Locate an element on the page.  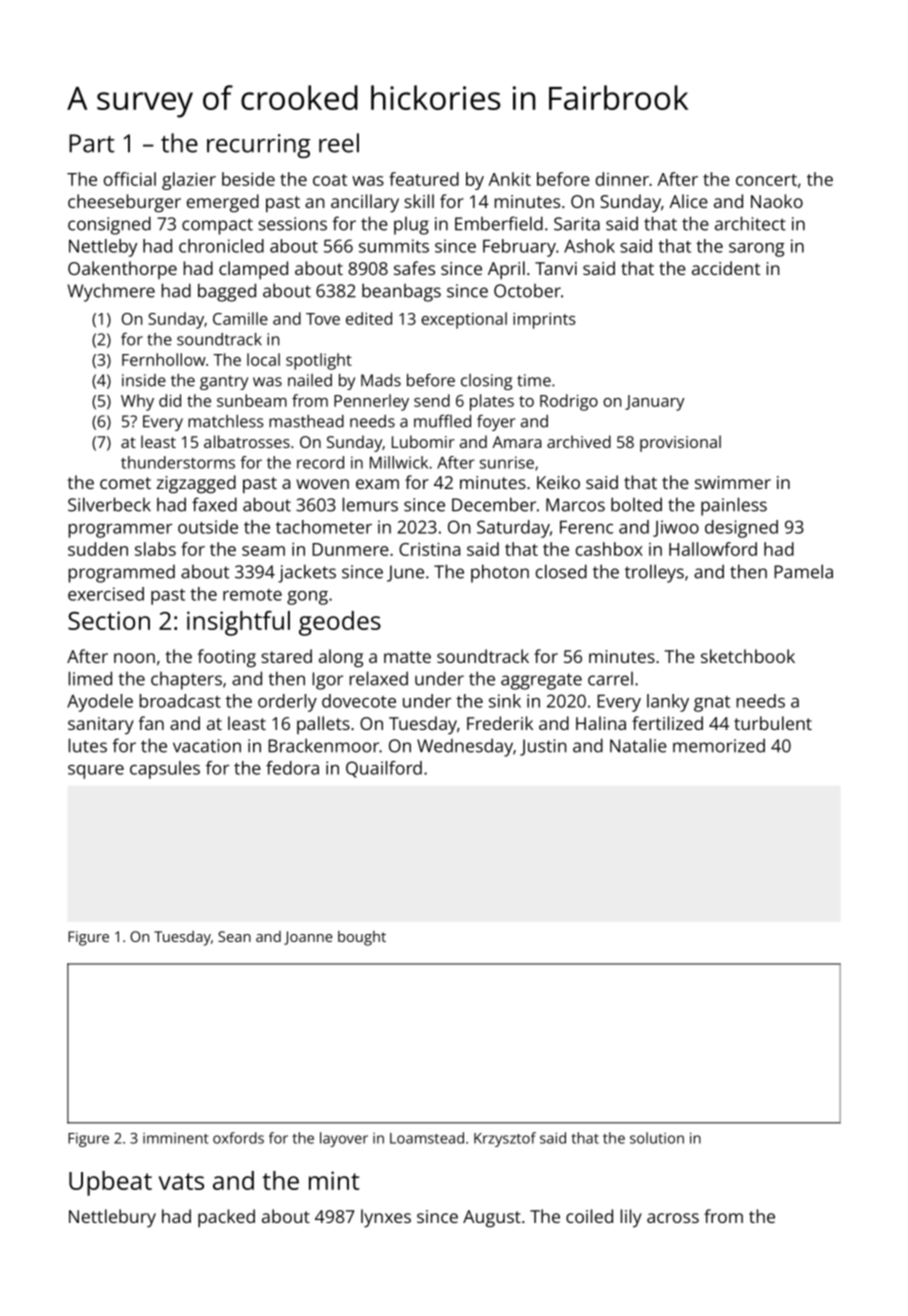
Quailford is located at coordinates (384, 769).
